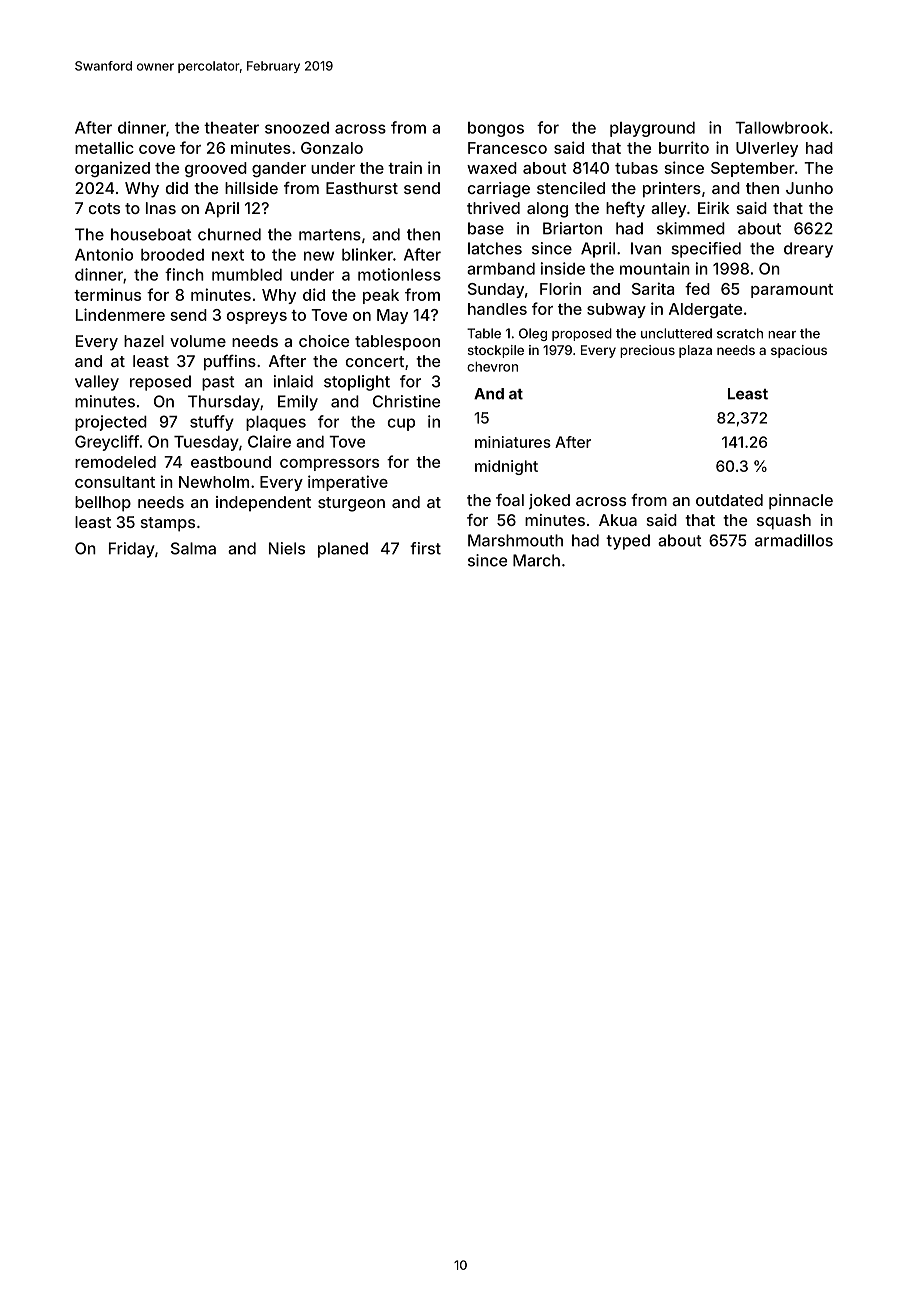 This image has width=908, height=1316. Describe the element at coordinates (293, 381) in the image. I see `inlaid` at that location.
